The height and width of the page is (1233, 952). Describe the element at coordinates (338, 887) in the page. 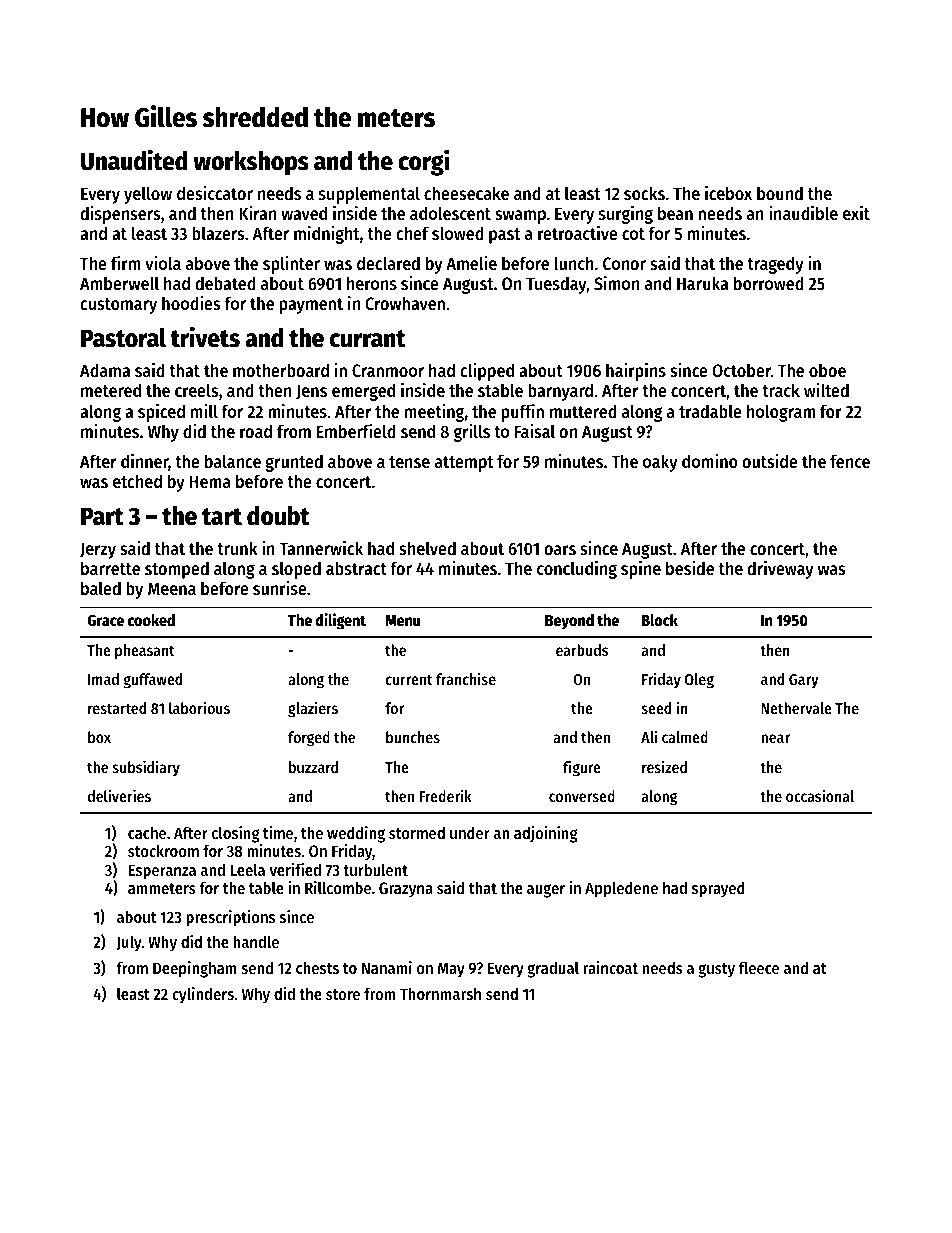

I see `Rillcombe` at that location.
